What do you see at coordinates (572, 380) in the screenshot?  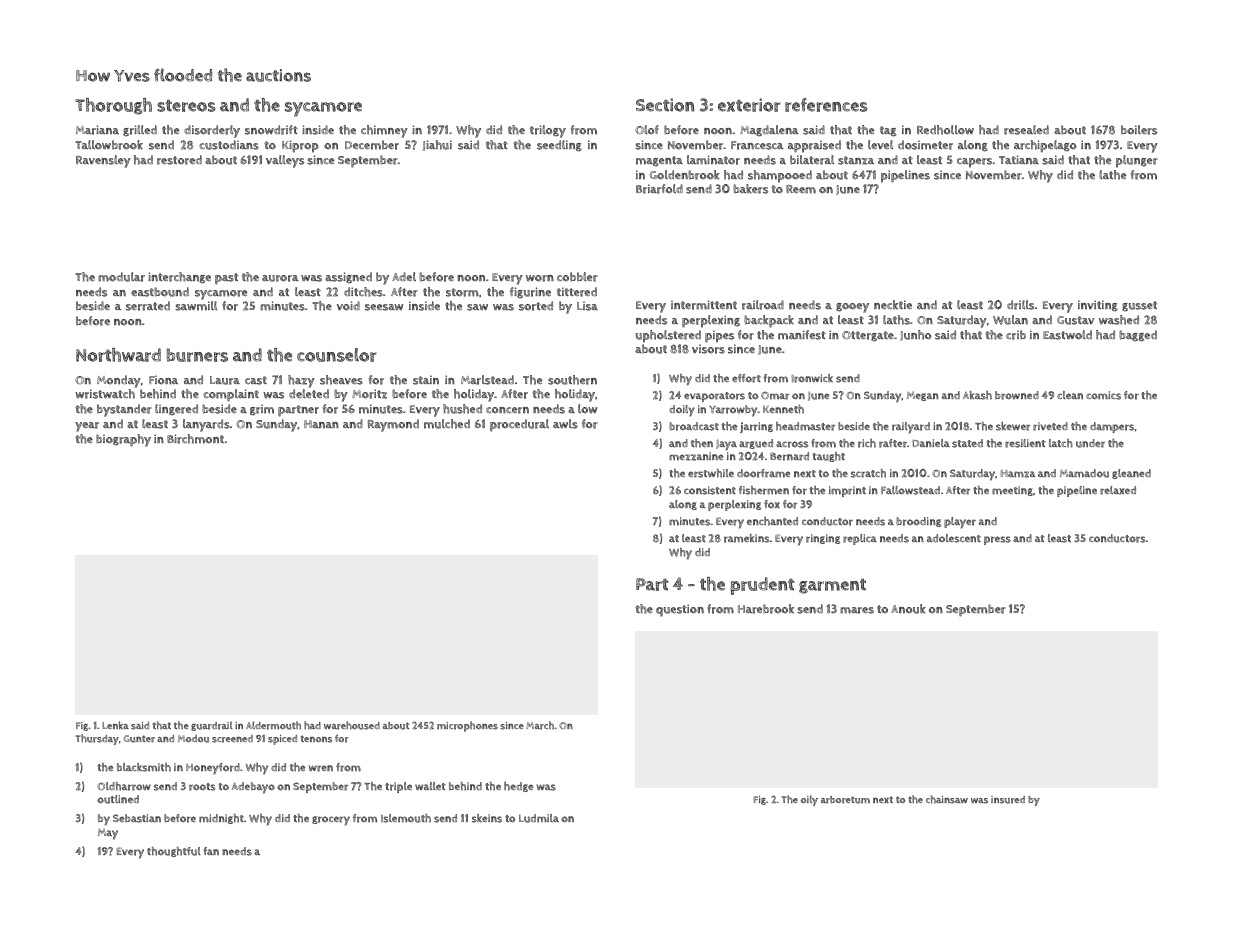 I see `southern` at bounding box center [572, 380].
